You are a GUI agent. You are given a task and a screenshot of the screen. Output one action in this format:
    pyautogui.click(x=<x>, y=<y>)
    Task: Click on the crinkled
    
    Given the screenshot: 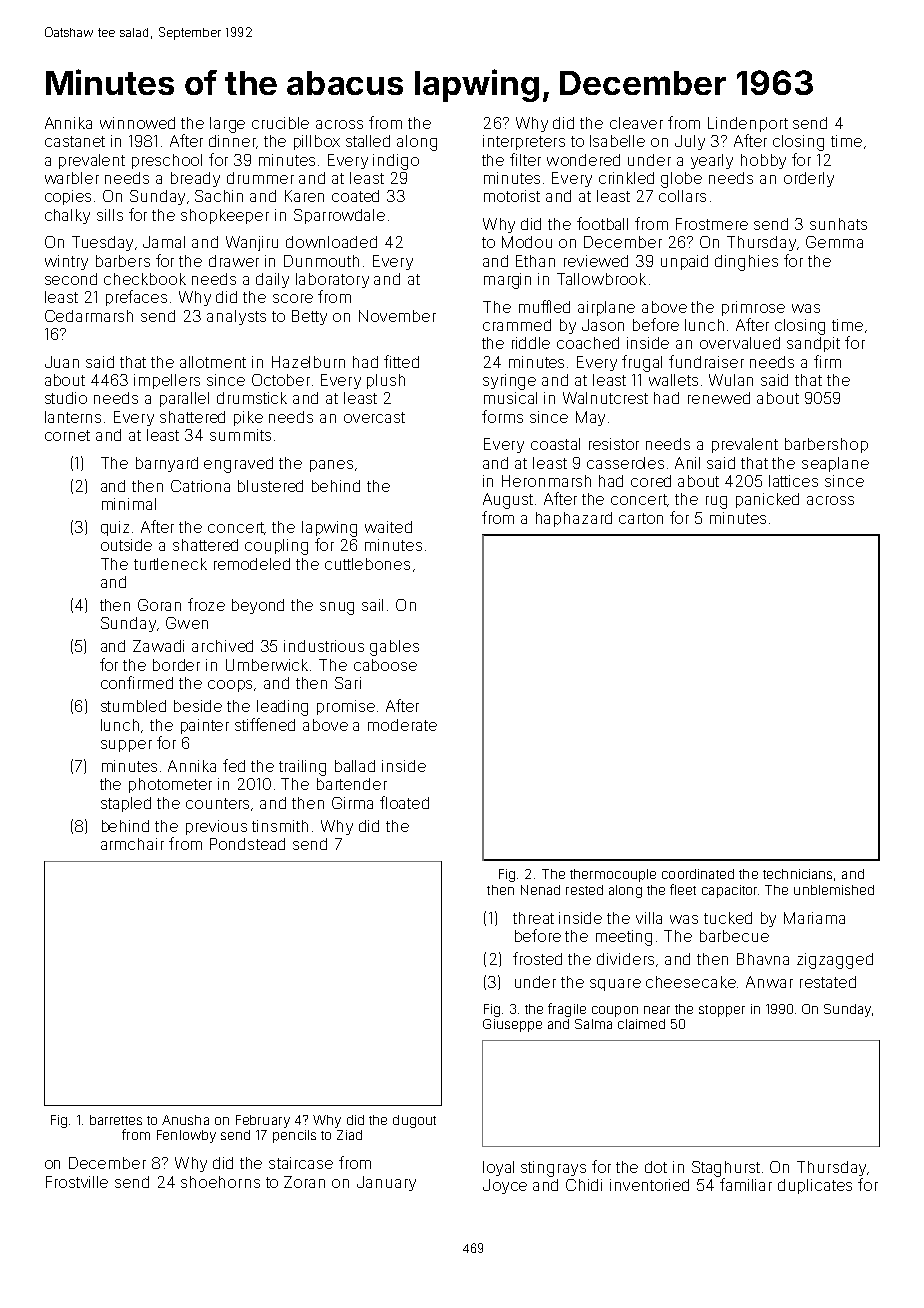 What is the action you would take?
    pyautogui.click(x=626, y=178)
